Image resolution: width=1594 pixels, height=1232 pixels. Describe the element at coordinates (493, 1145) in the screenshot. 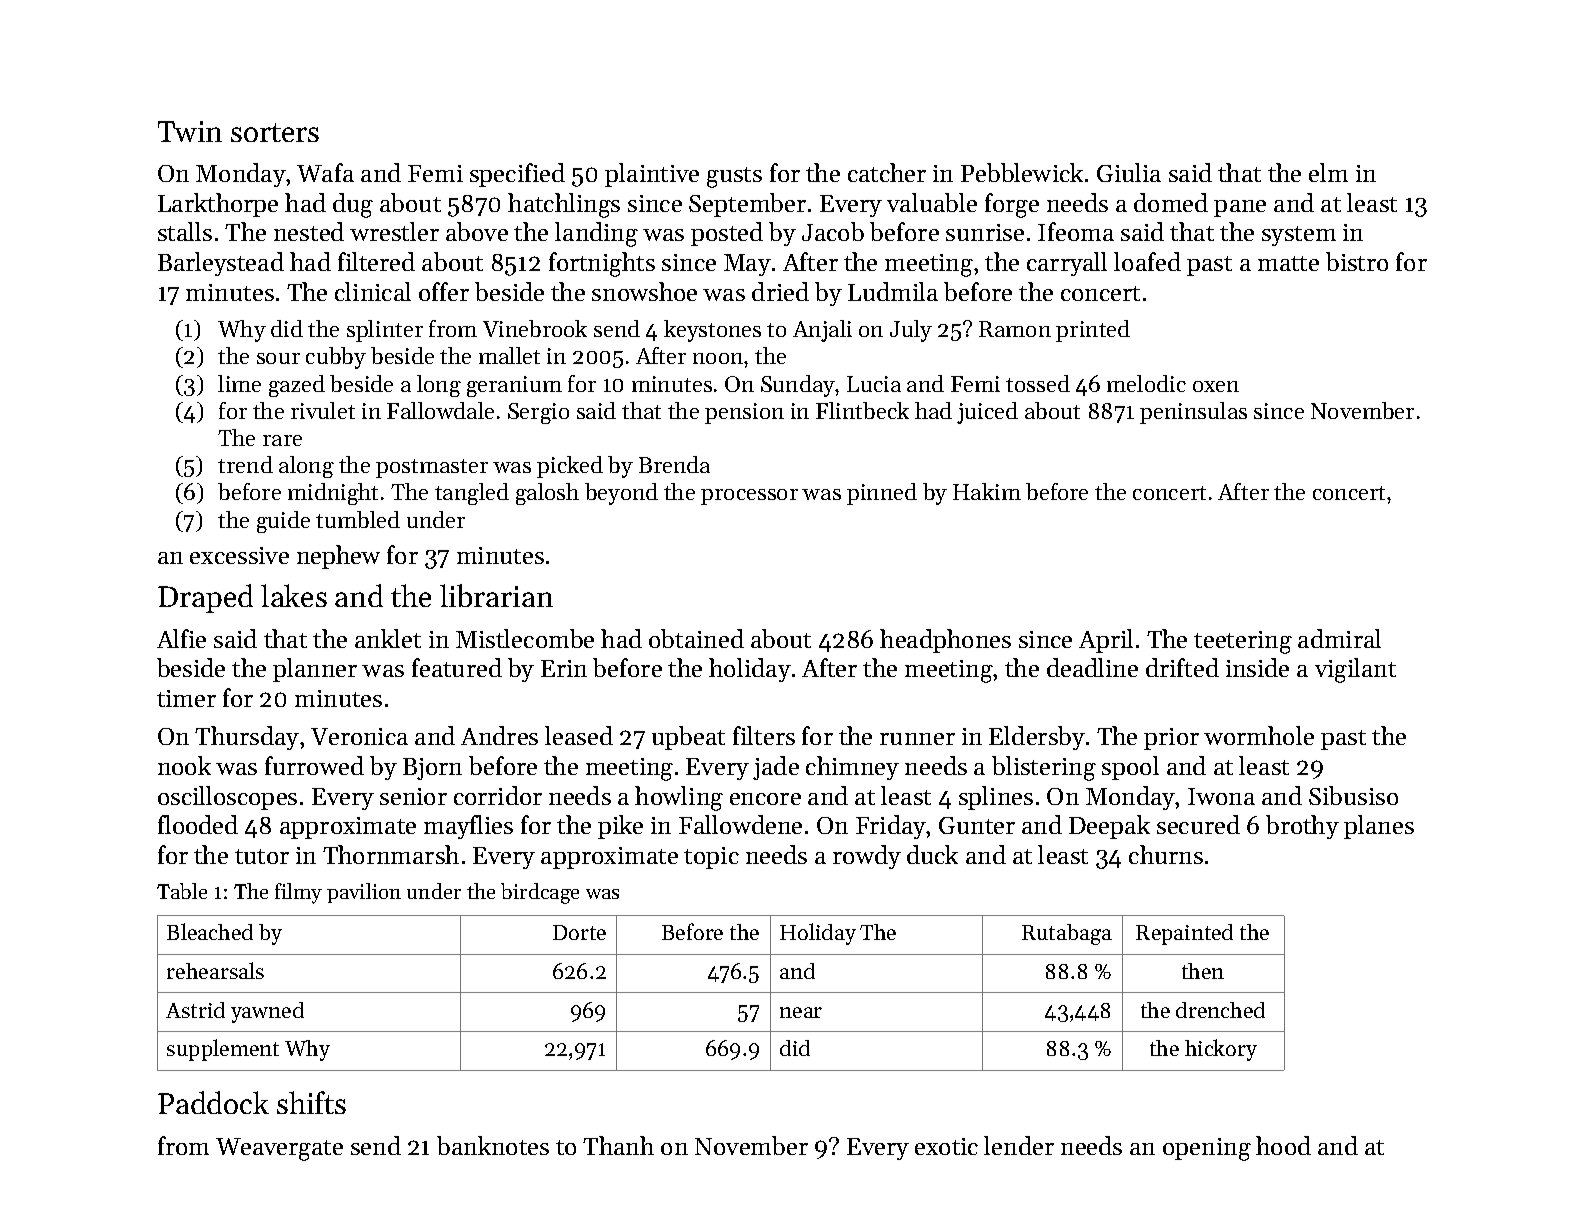

I see `banknotes` at that location.
